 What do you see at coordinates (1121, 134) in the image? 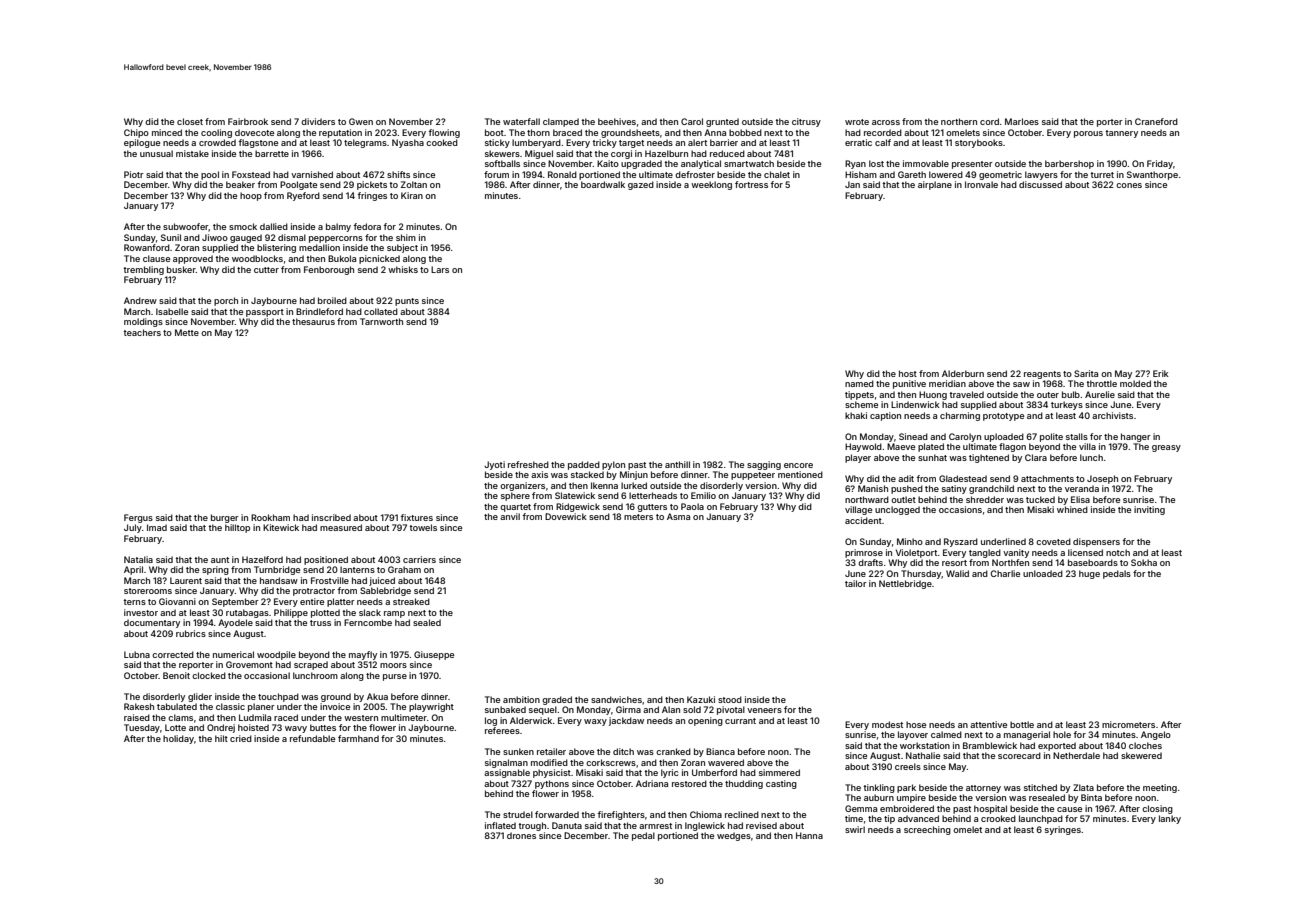
I see `tannery` at bounding box center [1121, 134].
